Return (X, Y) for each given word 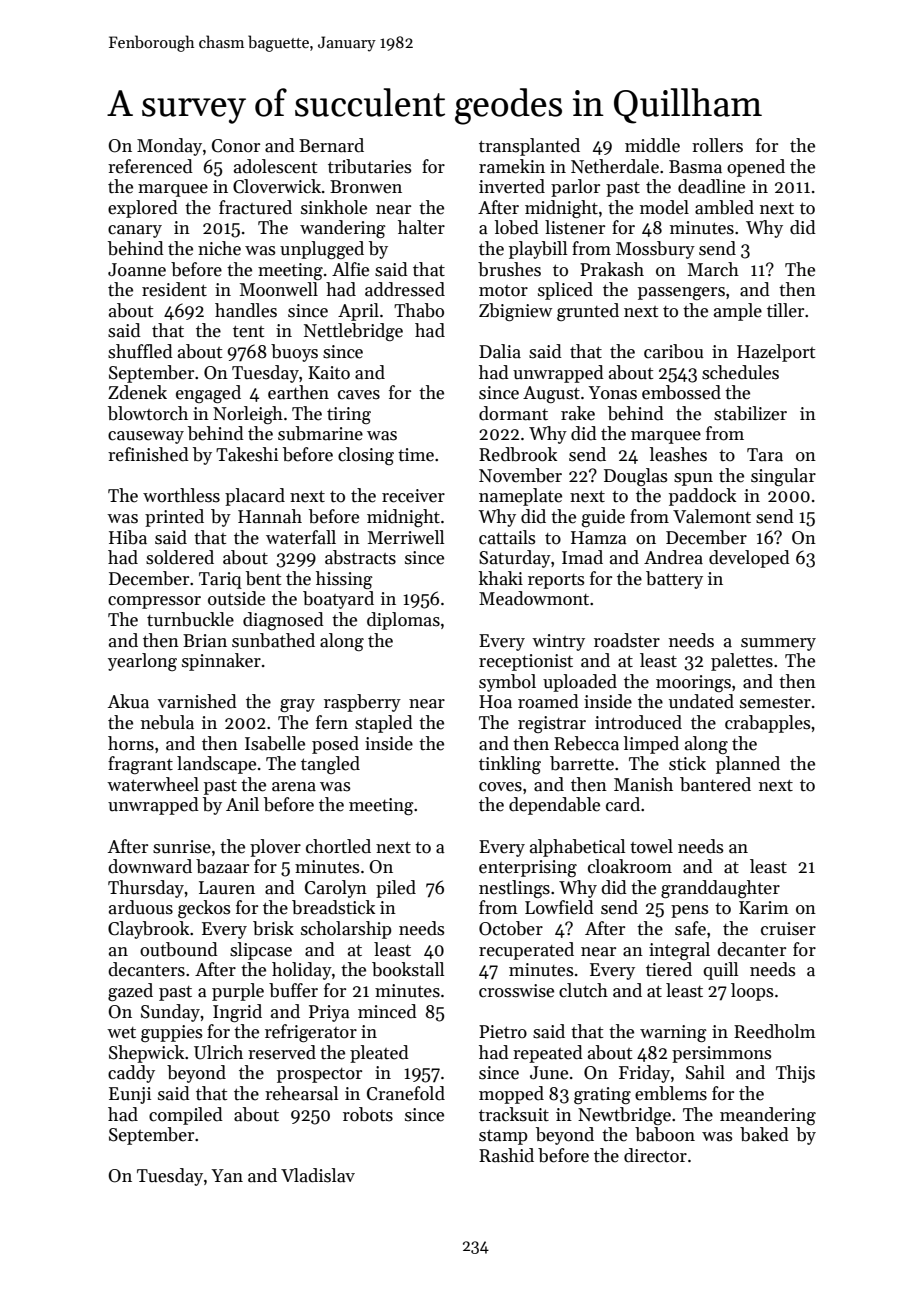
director (655, 1155)
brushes (509, 269)
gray (297, 705)
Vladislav (318, 1175)
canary (135, 231)
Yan (227, 1176)
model (664, 207)
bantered (715, 784)
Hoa (495, 702)
